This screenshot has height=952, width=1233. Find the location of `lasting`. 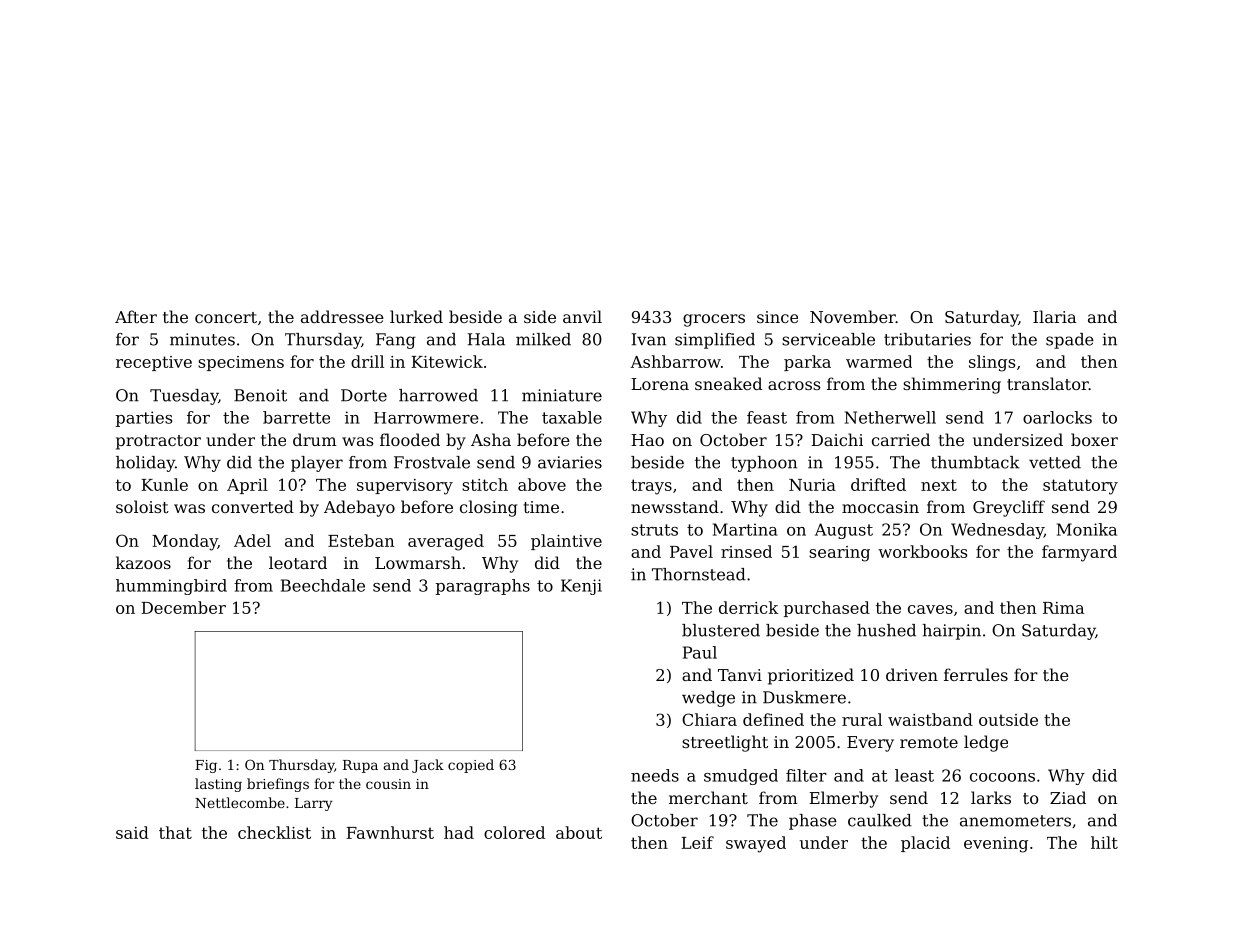

lasting is located at coordinates (218, 785).
